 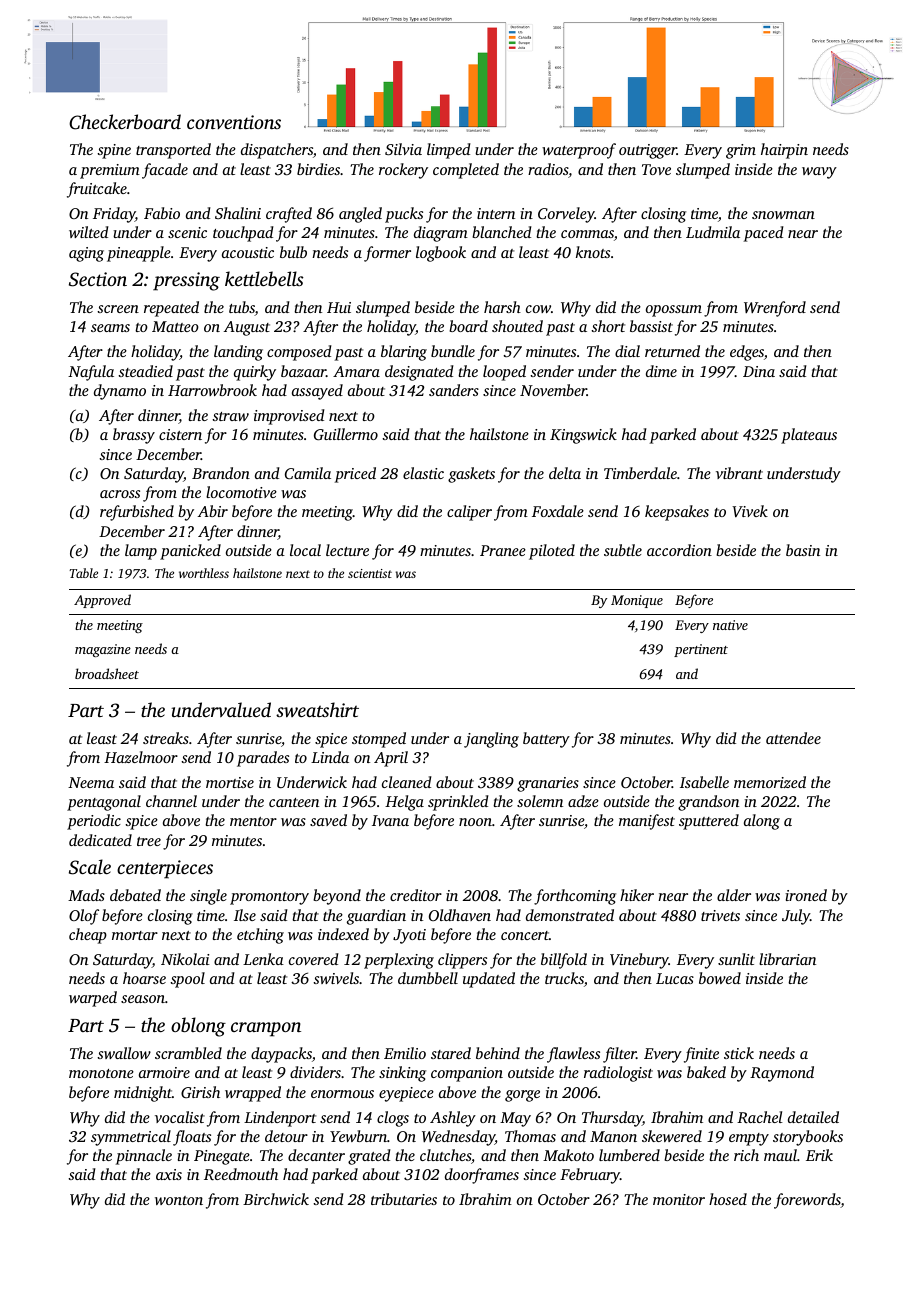 What do you see at coordinates (720, 915) in the screenshot?
I see `trivets` at bounding box center [720, 915].
